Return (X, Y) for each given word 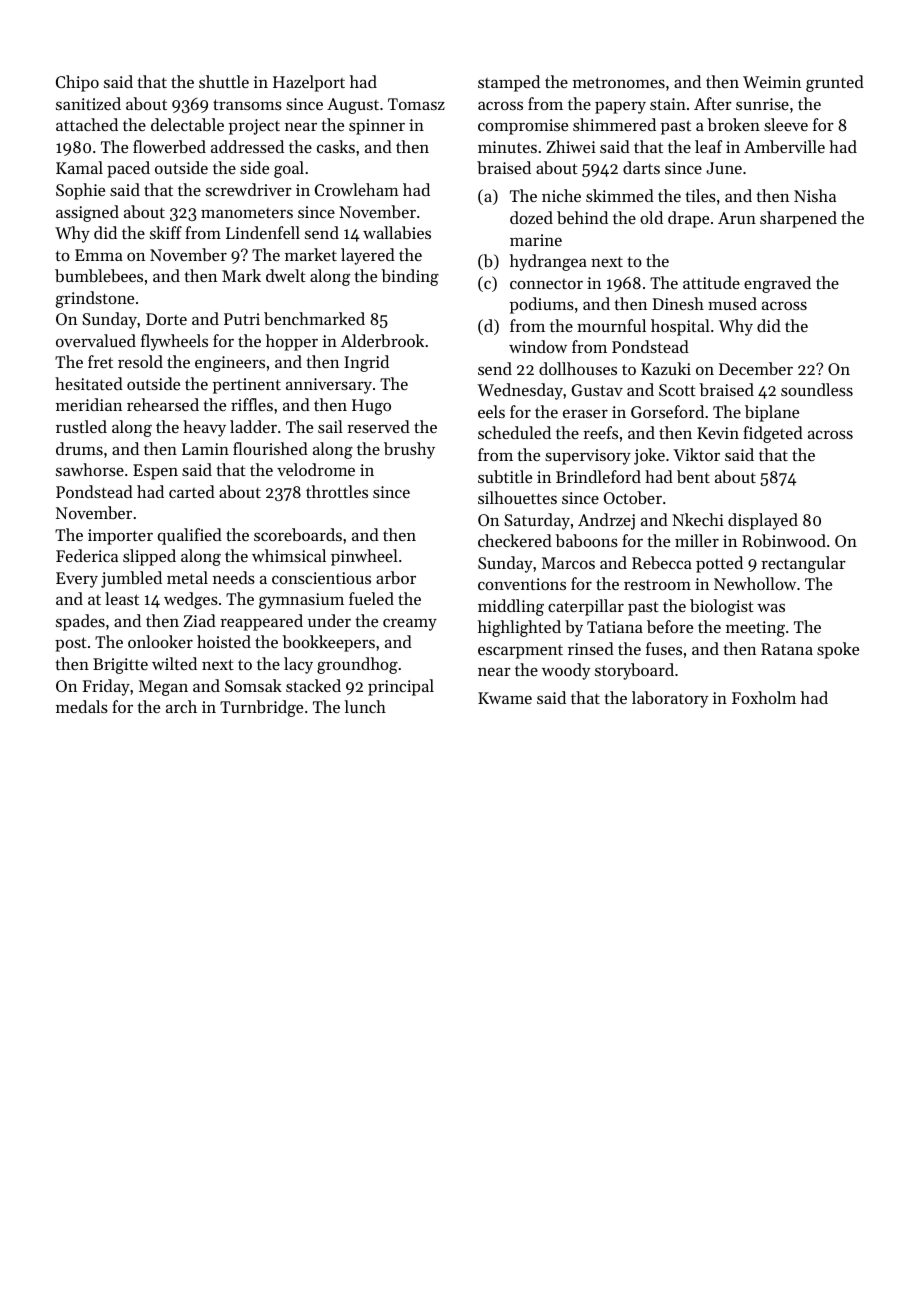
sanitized (88, 103)
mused (732, 303)
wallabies (397, 232)
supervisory (588, 457)
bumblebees (99, 275)
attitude (711, 282)
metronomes (619, 82)
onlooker (160, 641)
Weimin (772, 82)
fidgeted (773, 434)
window (538, 346)
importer (120, 537)
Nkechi (698, 519)
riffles (252, 404)
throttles (337, 491)
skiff (166, 232)
